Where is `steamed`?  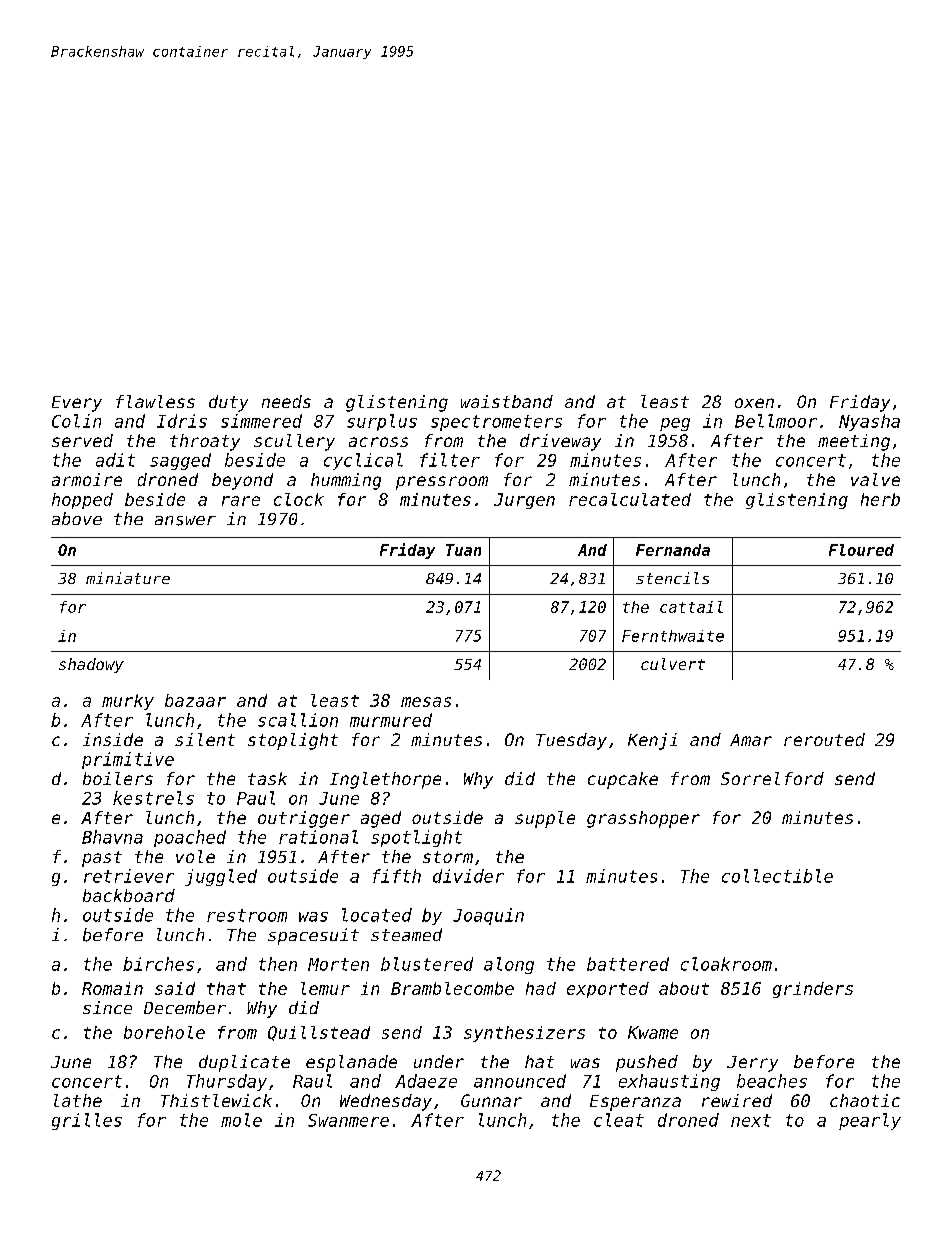 steamed is located at coordinates (406, 934).
